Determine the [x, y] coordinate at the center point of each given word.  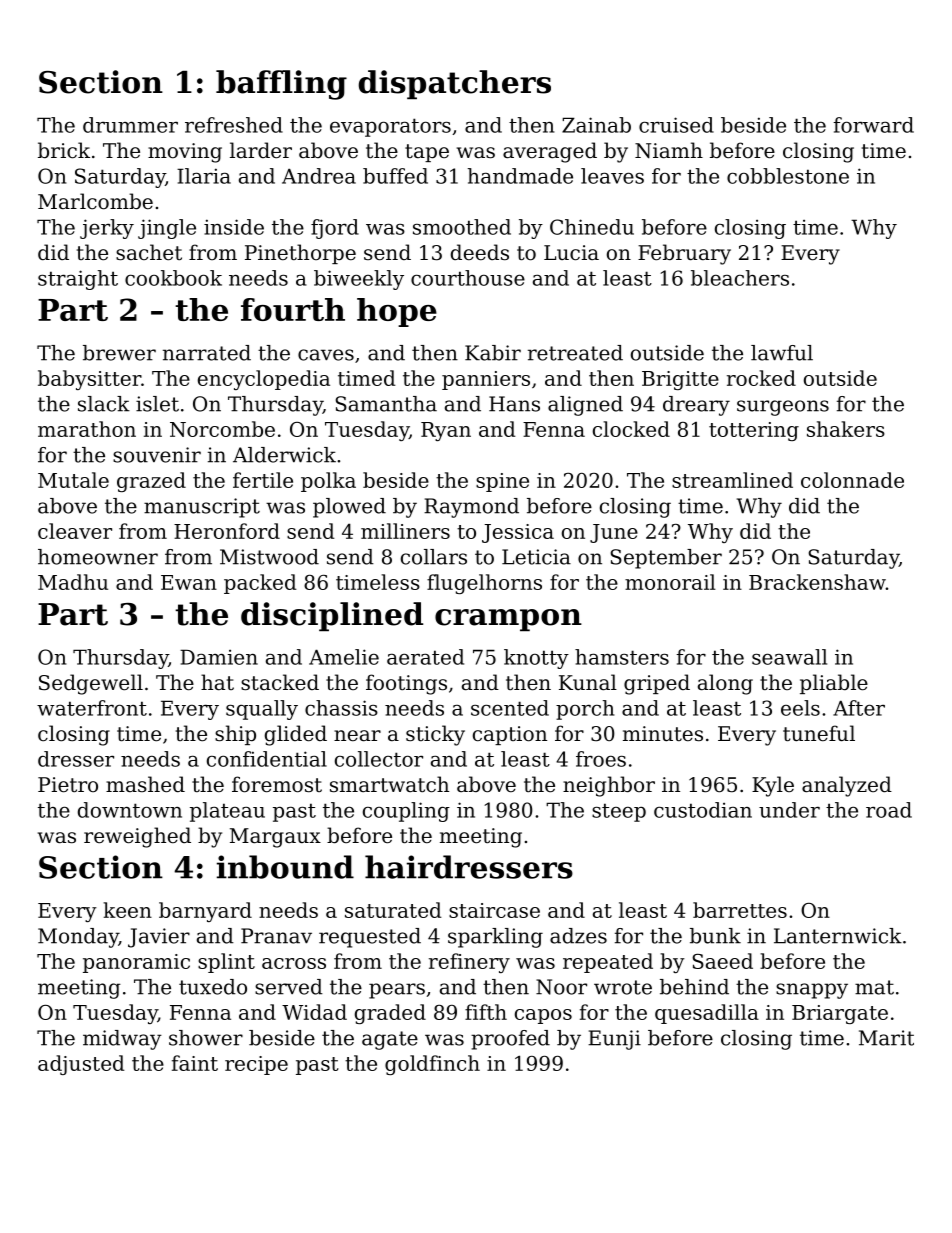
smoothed [462, 227]
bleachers [740, 278]
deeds [480, 252]
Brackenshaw [817, 582]
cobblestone [788, 176]
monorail [670, 582]
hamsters [622, 657]
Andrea [319, 176]
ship [235, 735]
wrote [623, 987]
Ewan [189, 582]
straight [78, 280]
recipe [256, 1065]
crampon [508, 620]
